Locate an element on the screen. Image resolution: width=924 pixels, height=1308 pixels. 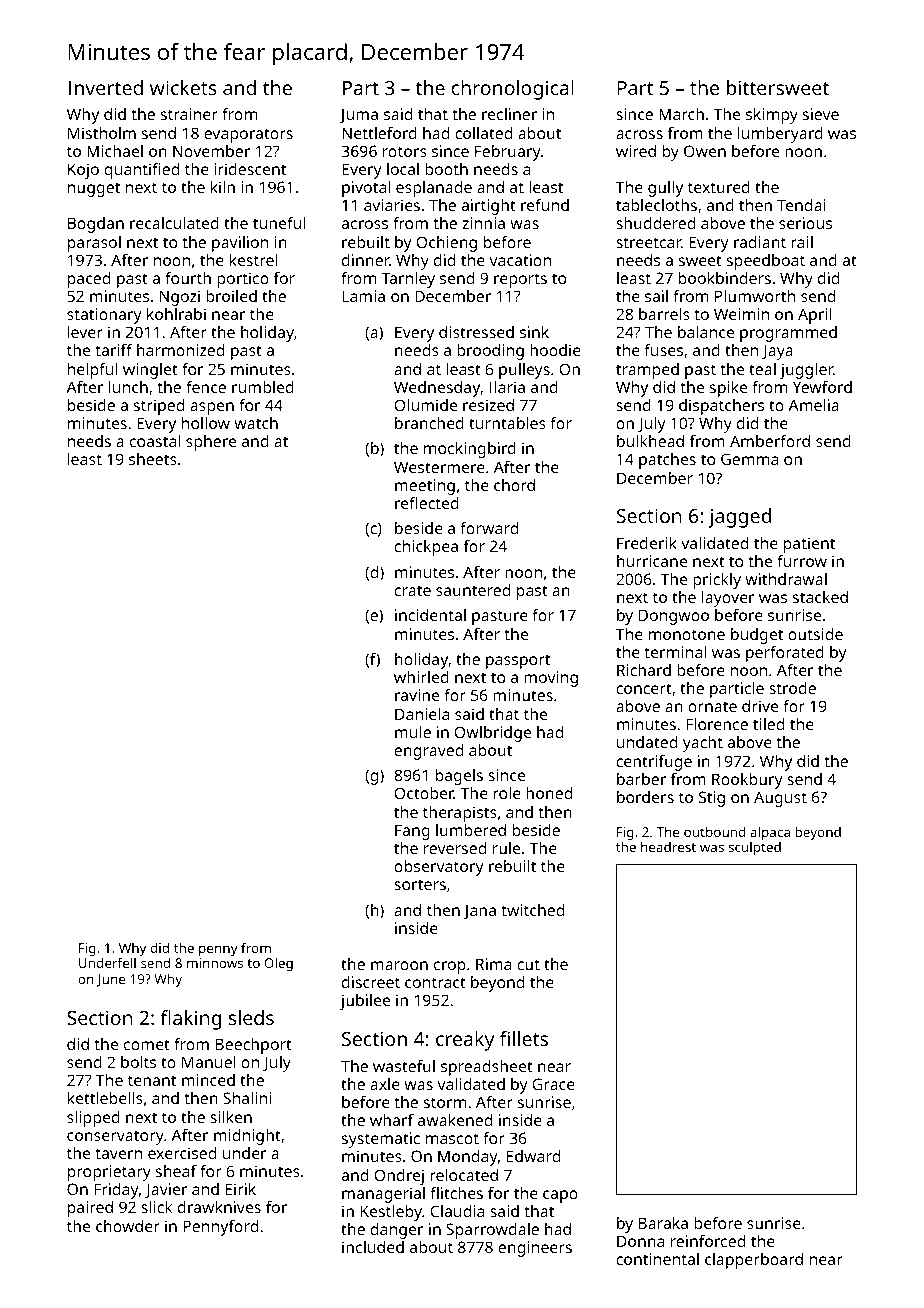
sheets is located at coordinates (153, 459).
